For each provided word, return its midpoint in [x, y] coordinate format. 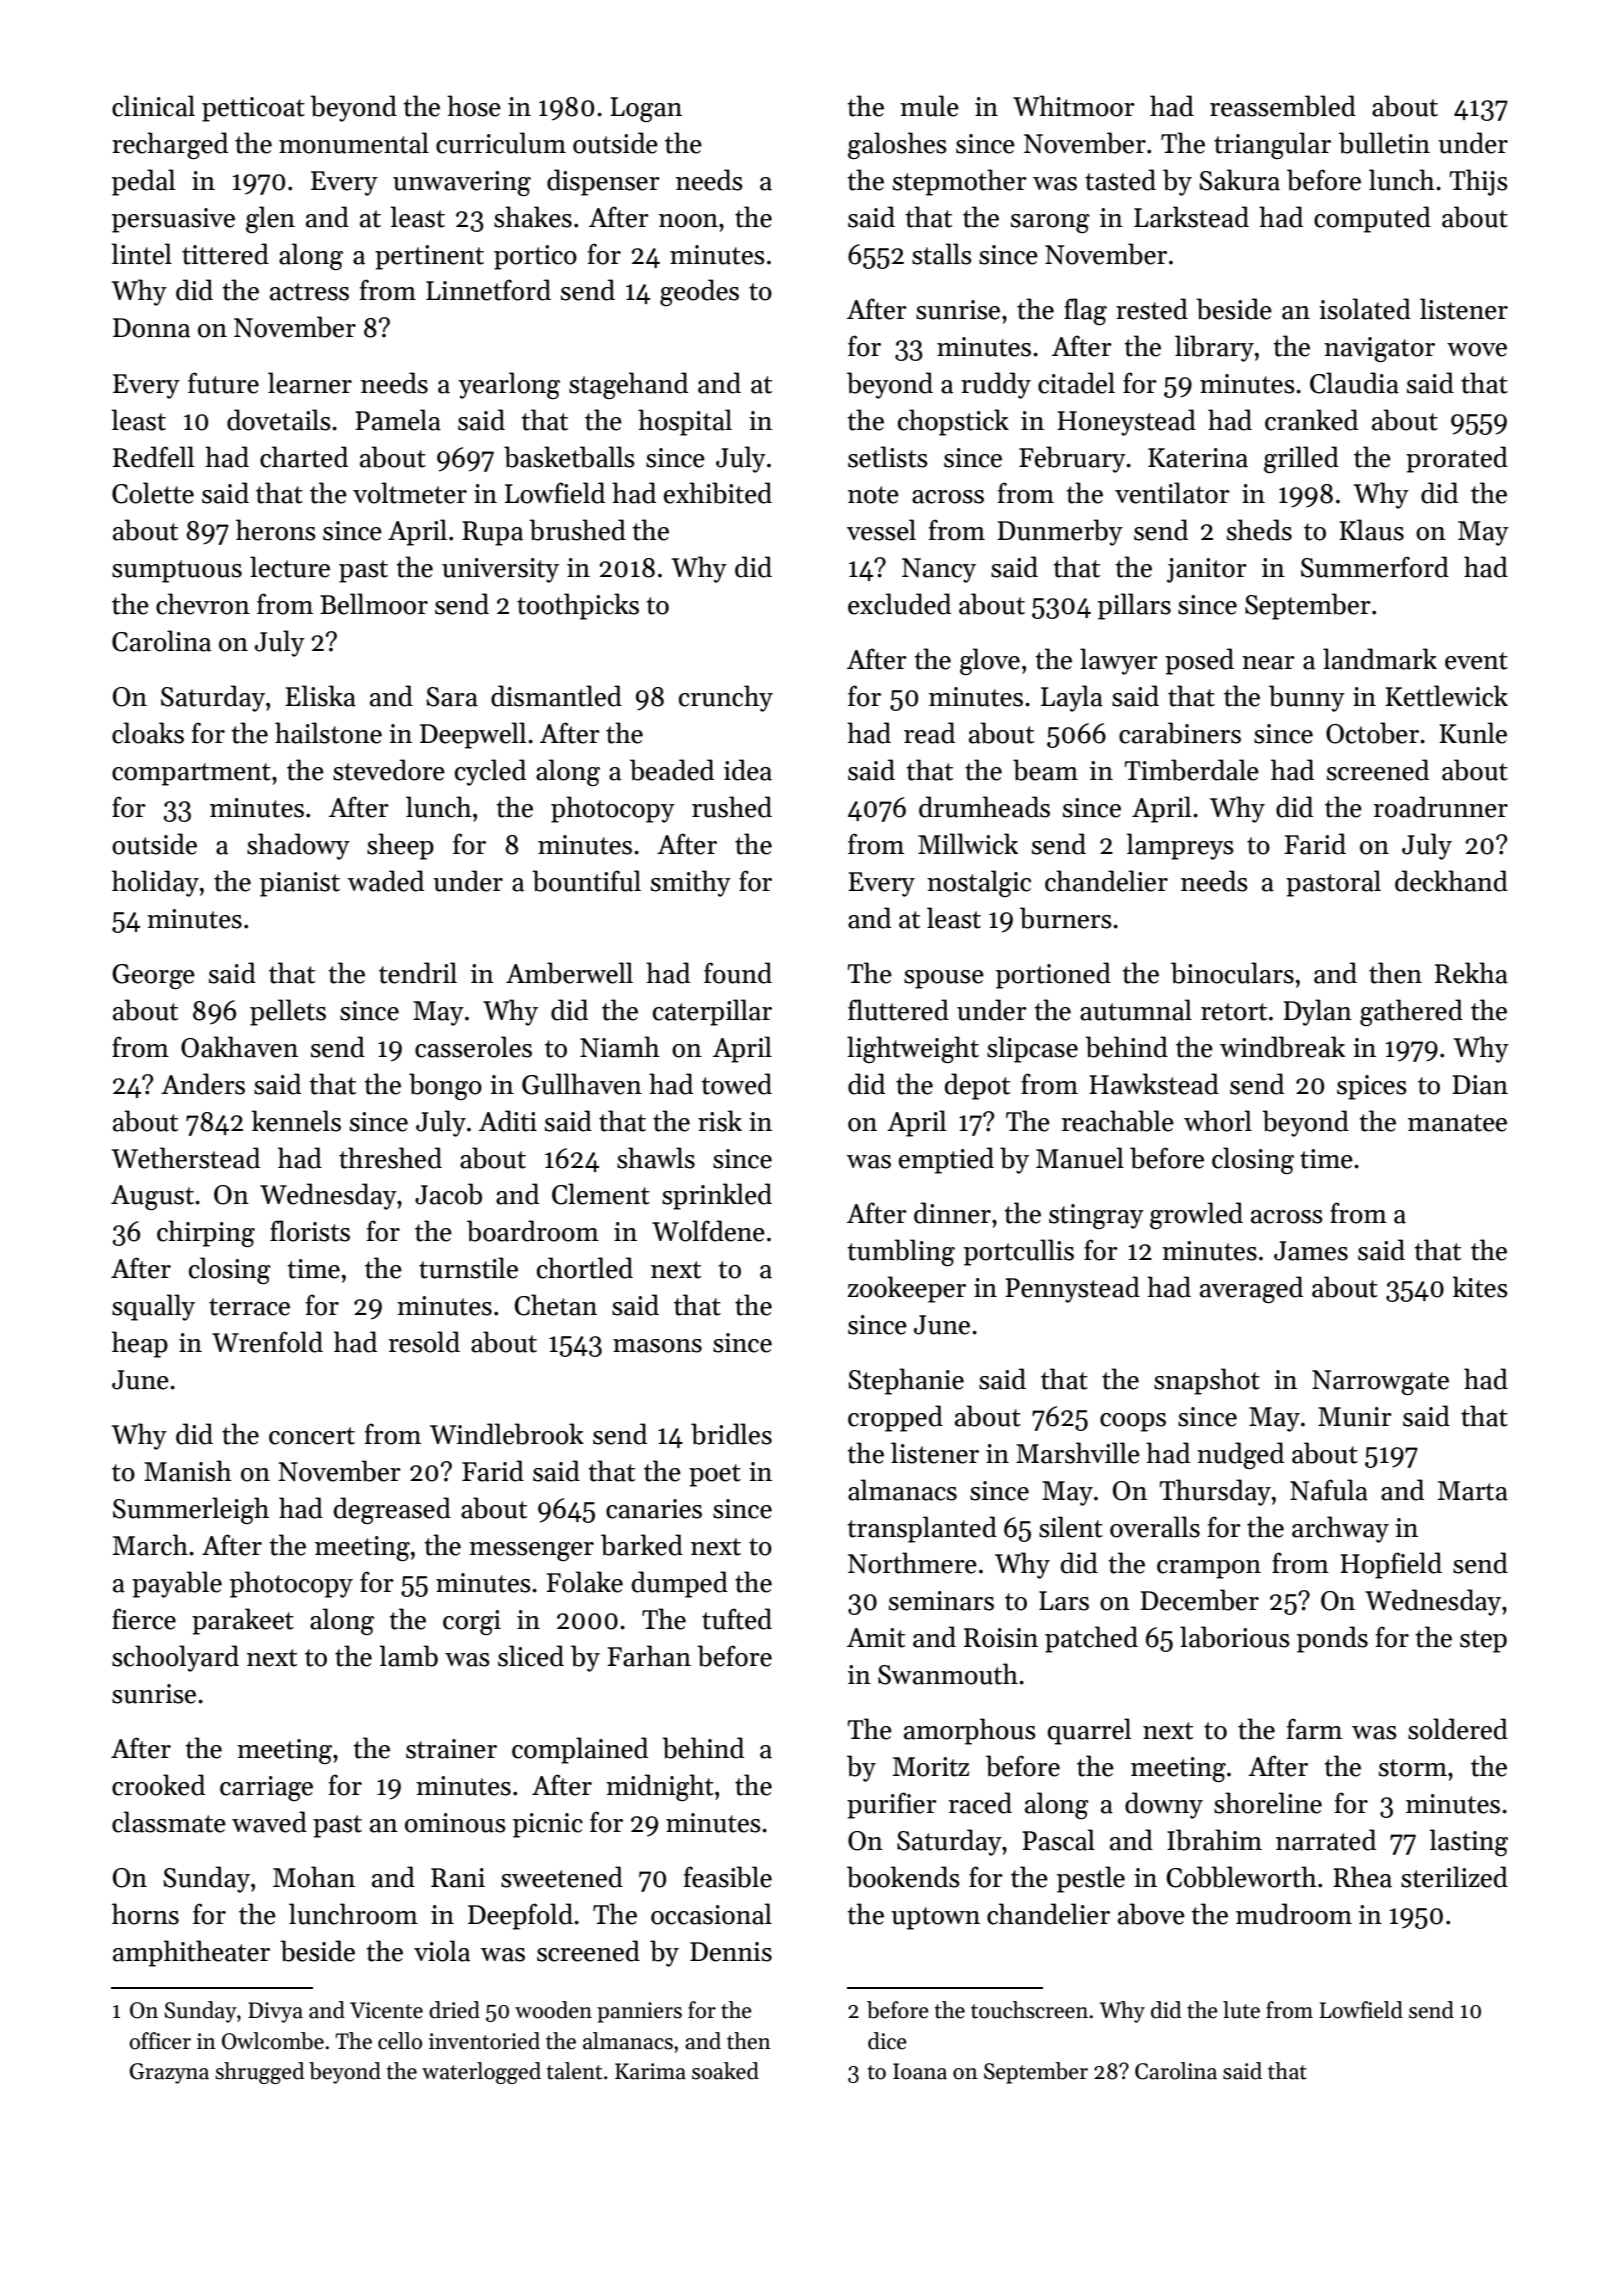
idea [748, 770]
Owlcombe [273, 2041]
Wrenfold [267, 1342]
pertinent [429, 257]
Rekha [1471, 973]
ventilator [1172, 493]
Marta [1473, 1491]
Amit [876, 1638]
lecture [290, 567]
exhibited [718, 493]
